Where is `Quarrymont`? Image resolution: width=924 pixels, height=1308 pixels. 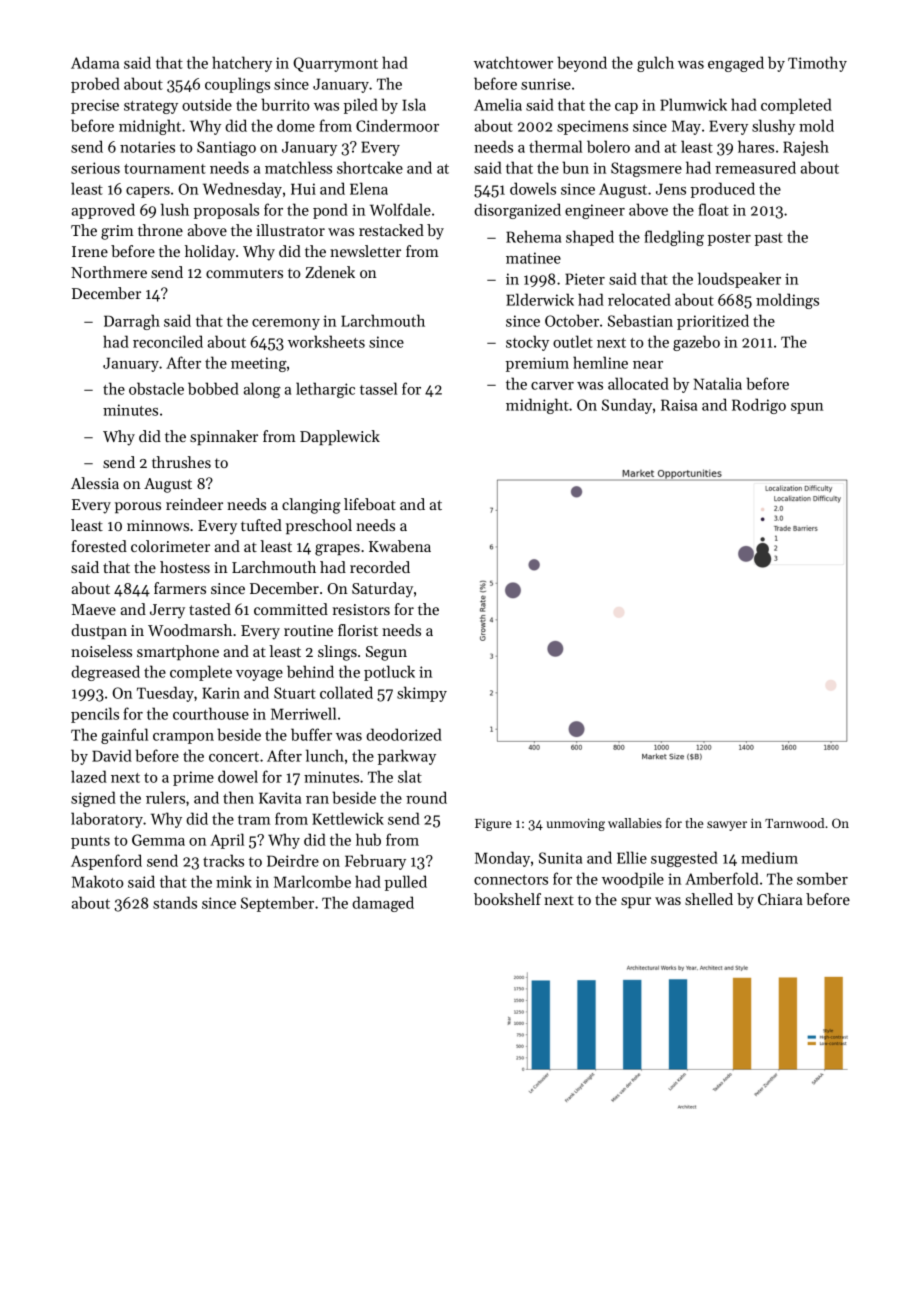 Quarrymont is located at coordinates (335, 64).
